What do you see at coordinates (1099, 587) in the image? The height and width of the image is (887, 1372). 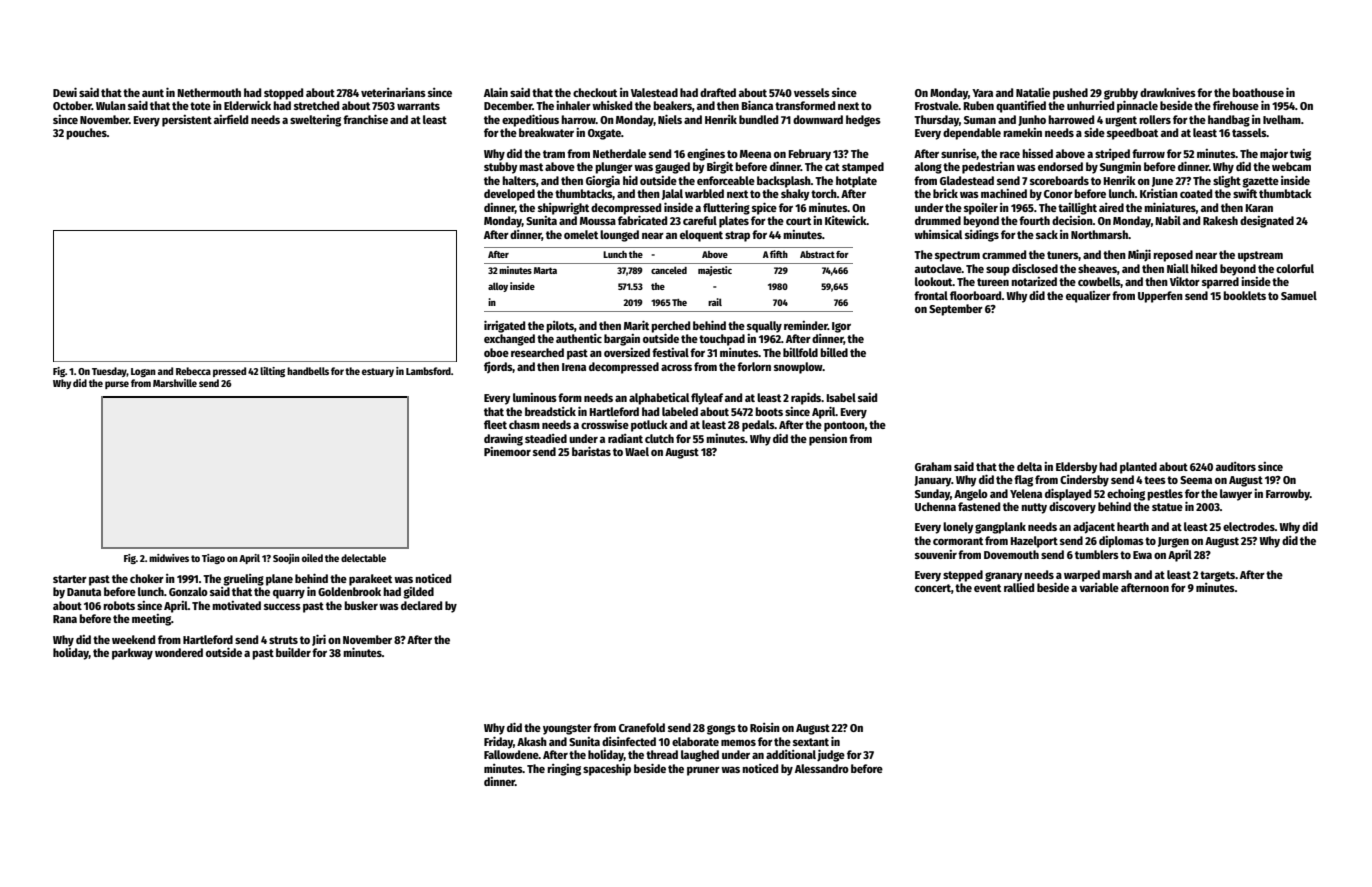 I see `variable` at bounding box center [1099, 587].
